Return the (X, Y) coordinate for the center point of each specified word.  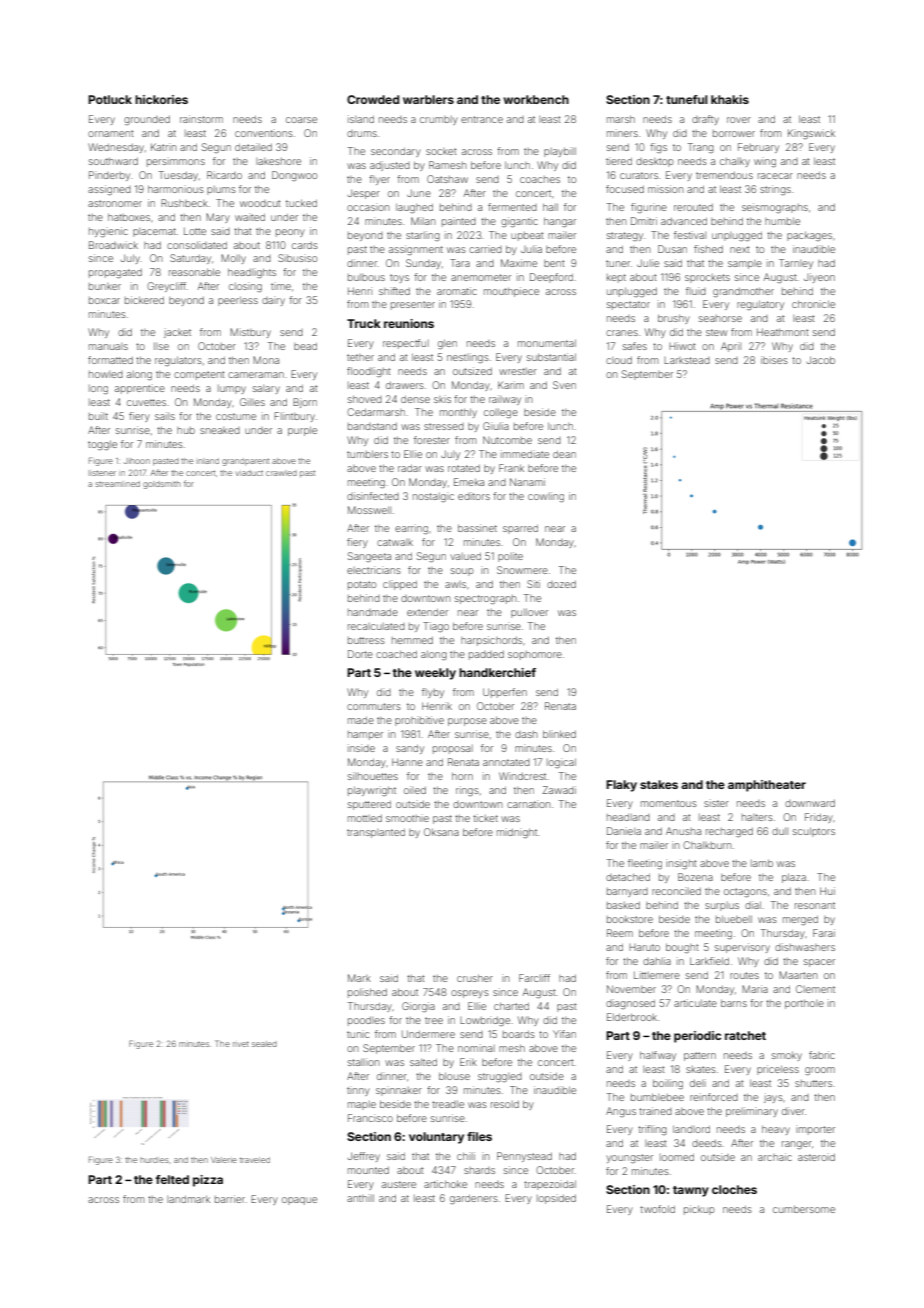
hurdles (154, 1160)
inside (361, 748)
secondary (396, 152)
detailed (253, 147)
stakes (659, 784)
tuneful (687, 99)
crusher (475, 978)
